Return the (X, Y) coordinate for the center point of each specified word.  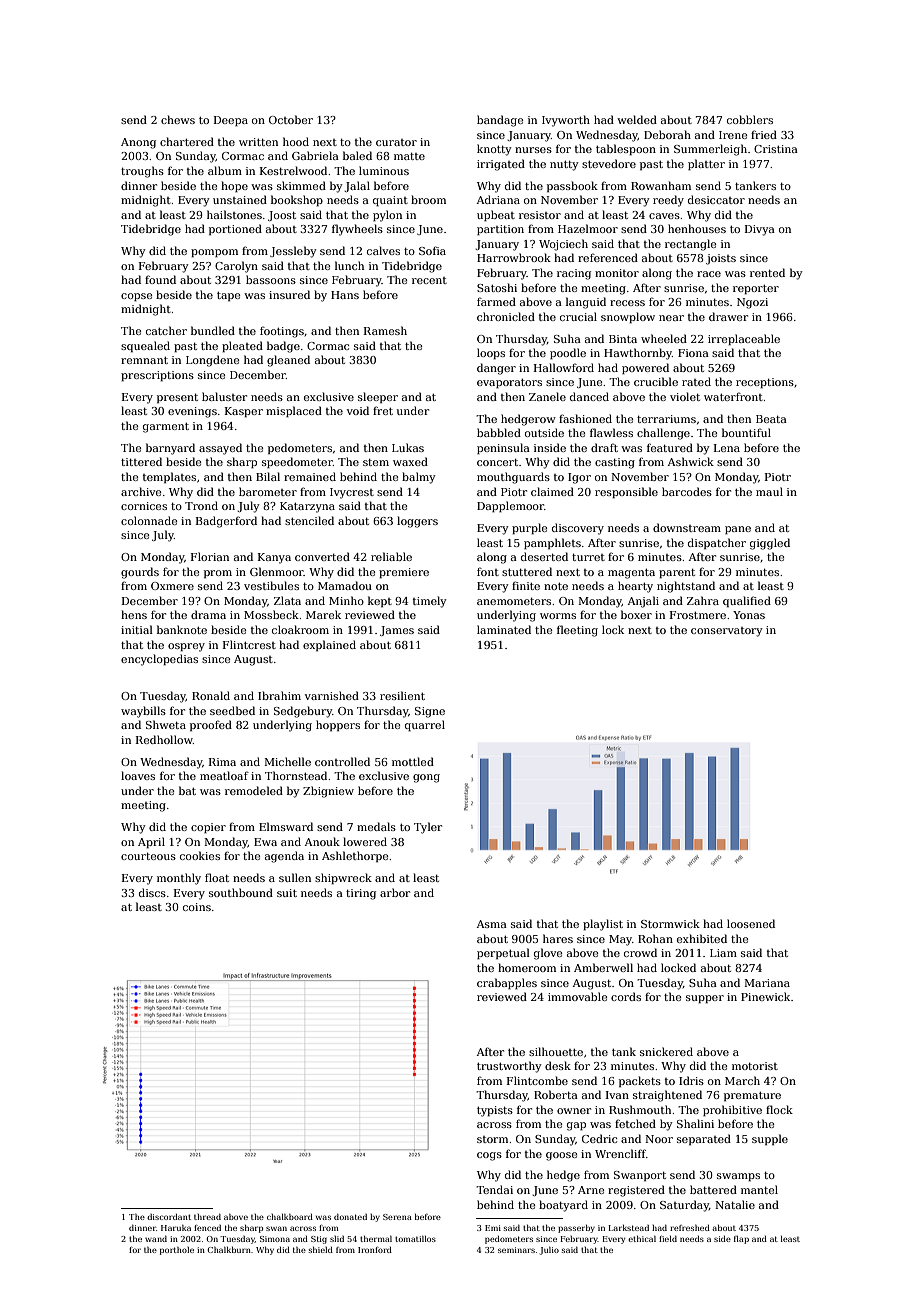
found (160, 279)
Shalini (695, 1123)
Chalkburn (229, 1249)
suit (287, 893)
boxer (636, 614)
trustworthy (509, 1067)
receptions (765, 383)
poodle (568, 353)
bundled (213, 330)
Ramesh (385, 330)
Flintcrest (249, 644)
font (488, 571)
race (709, 274)
